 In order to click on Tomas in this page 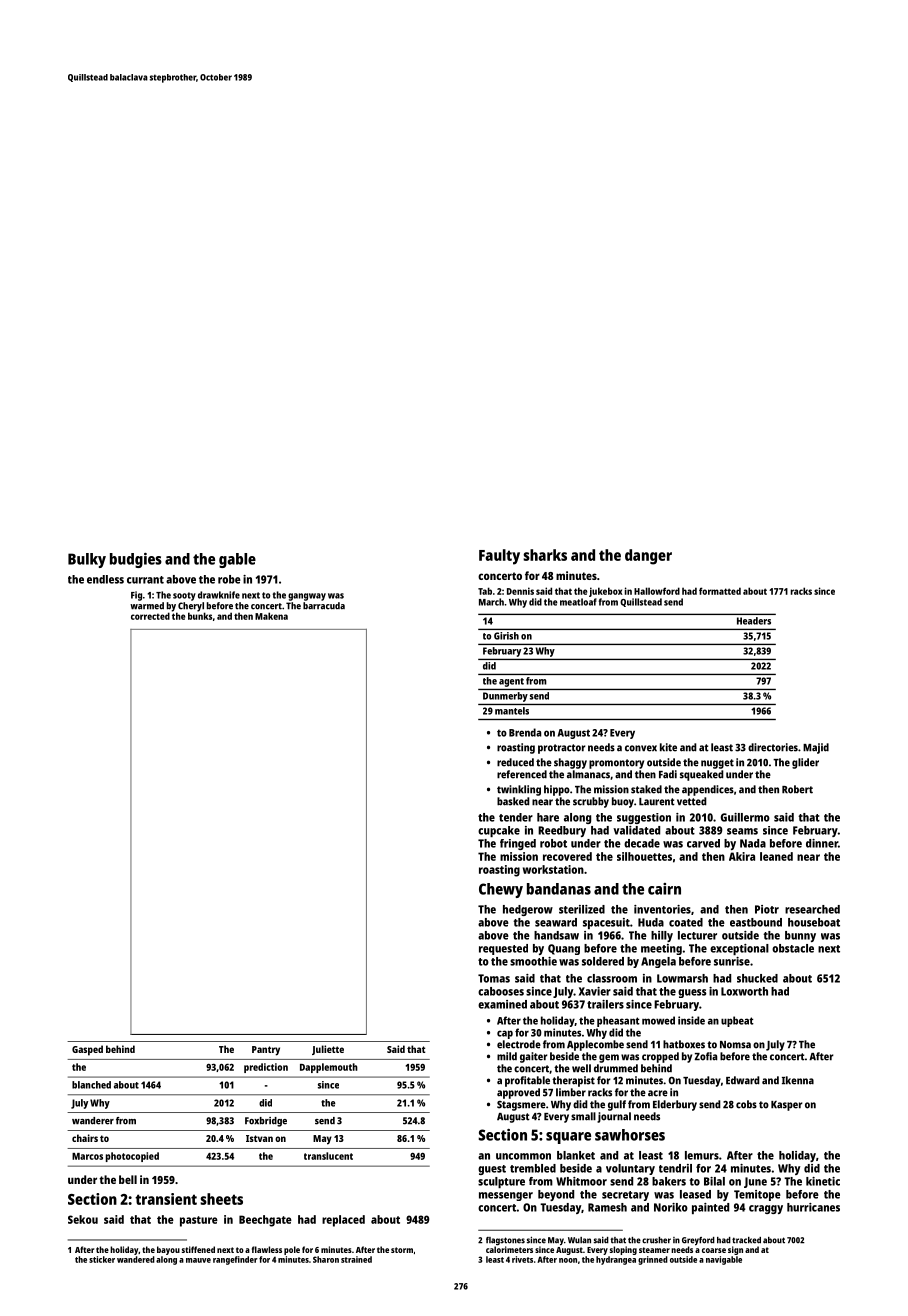, I will do `click(494, 978)`.
